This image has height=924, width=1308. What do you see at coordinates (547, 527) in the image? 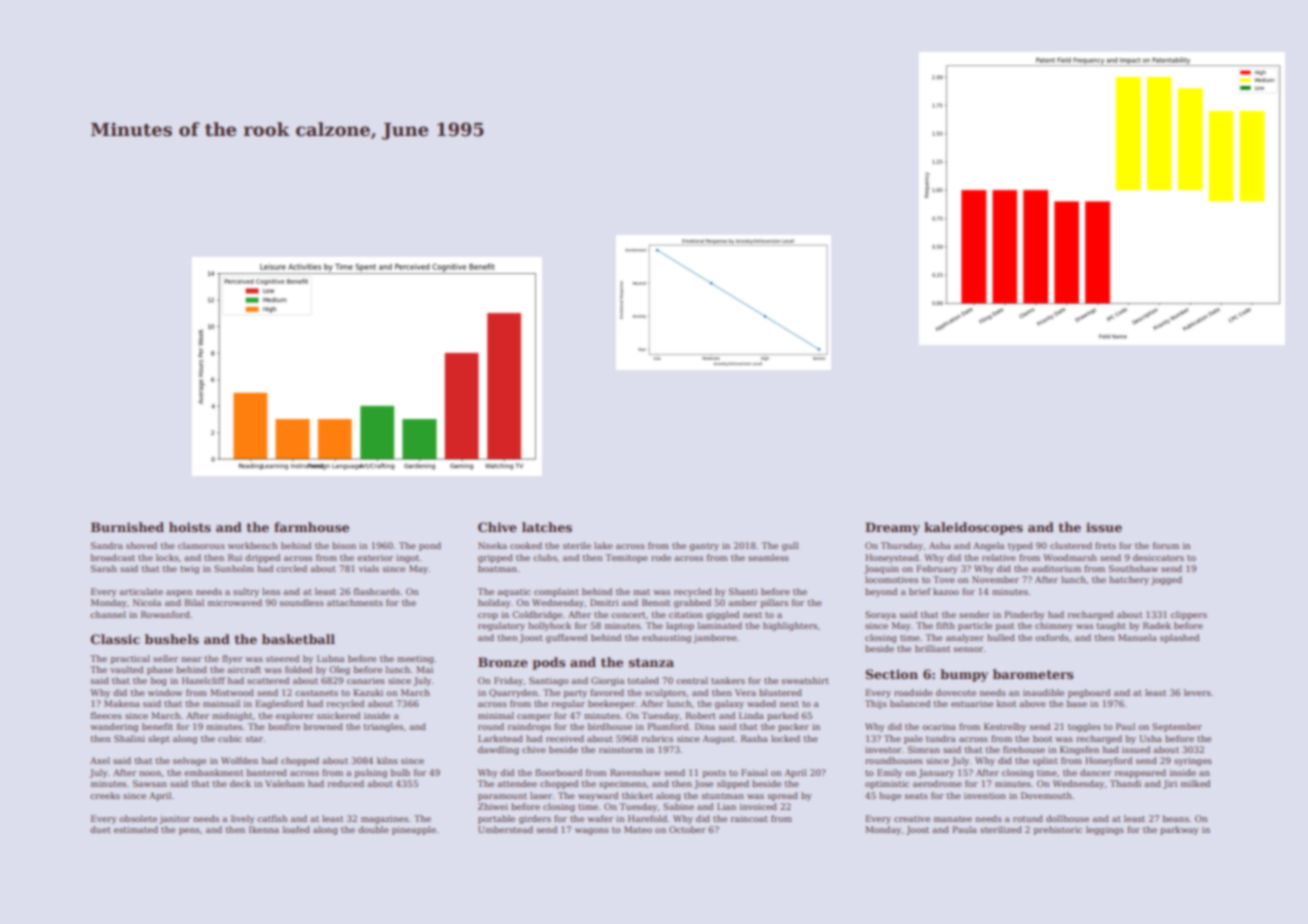
I see `latches` at bounding box center [547, 527].
